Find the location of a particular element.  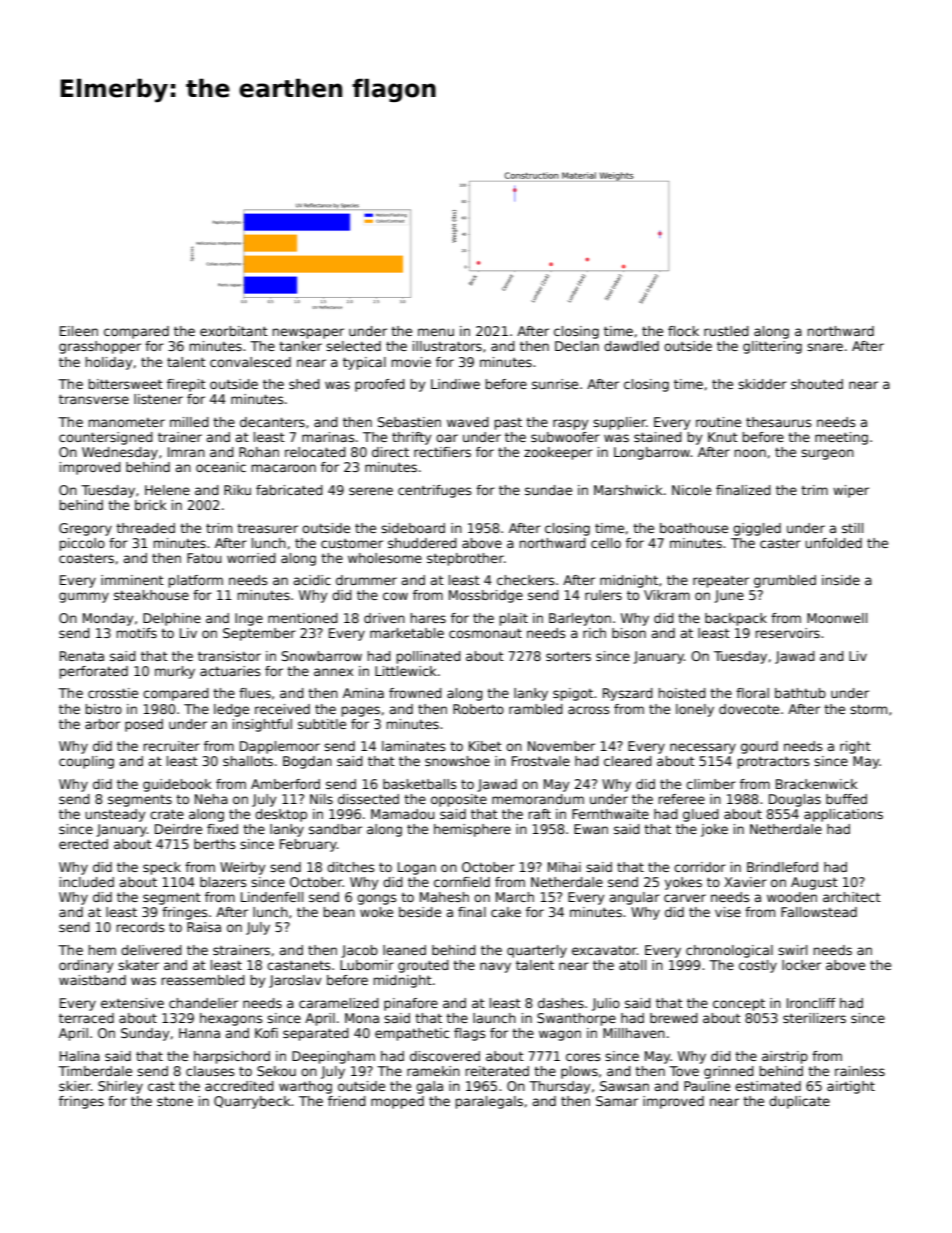

shuddered is located at coordinates (422, 543).
